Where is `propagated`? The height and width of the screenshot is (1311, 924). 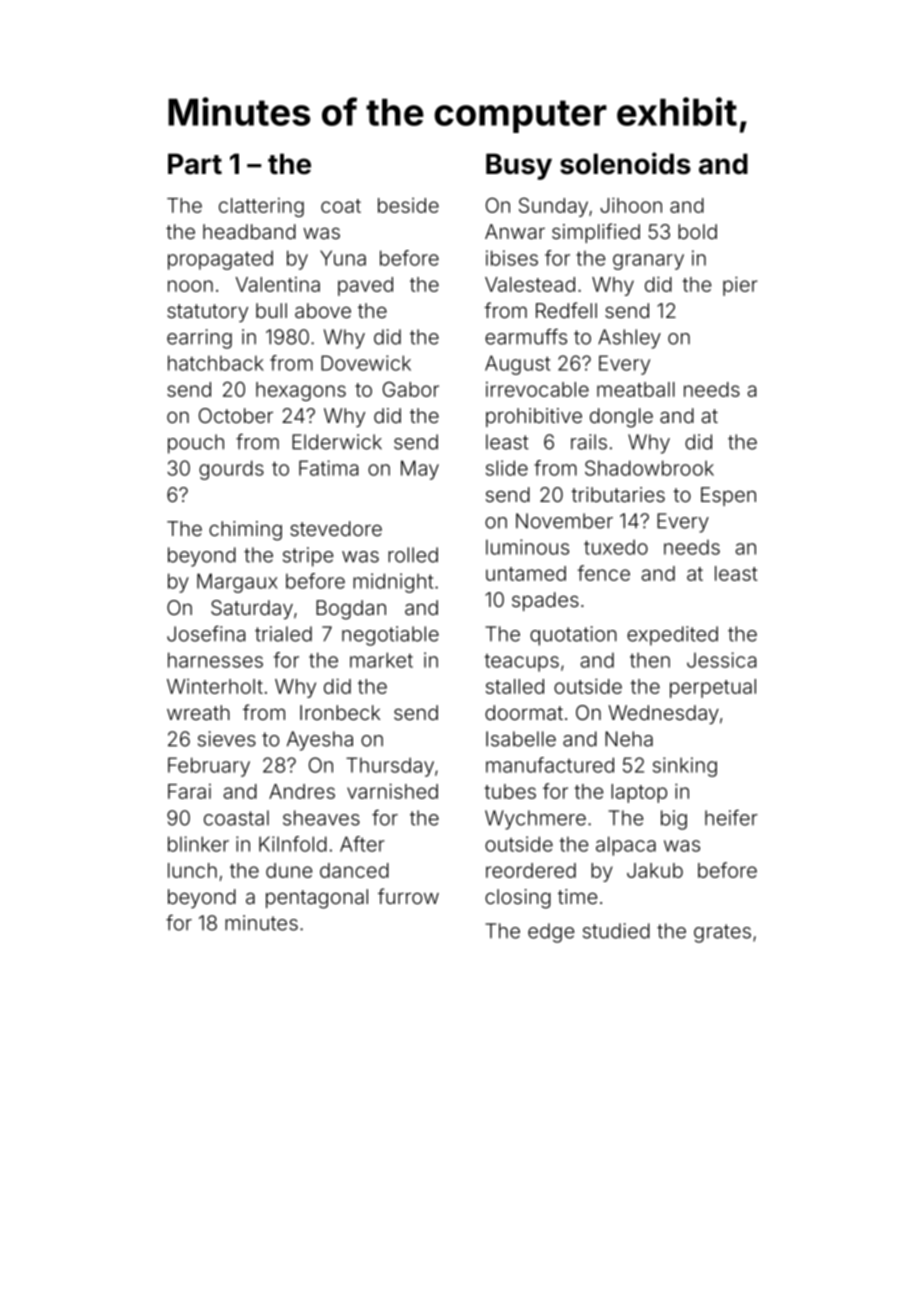
propagated is located at coordinates (220, 260).
